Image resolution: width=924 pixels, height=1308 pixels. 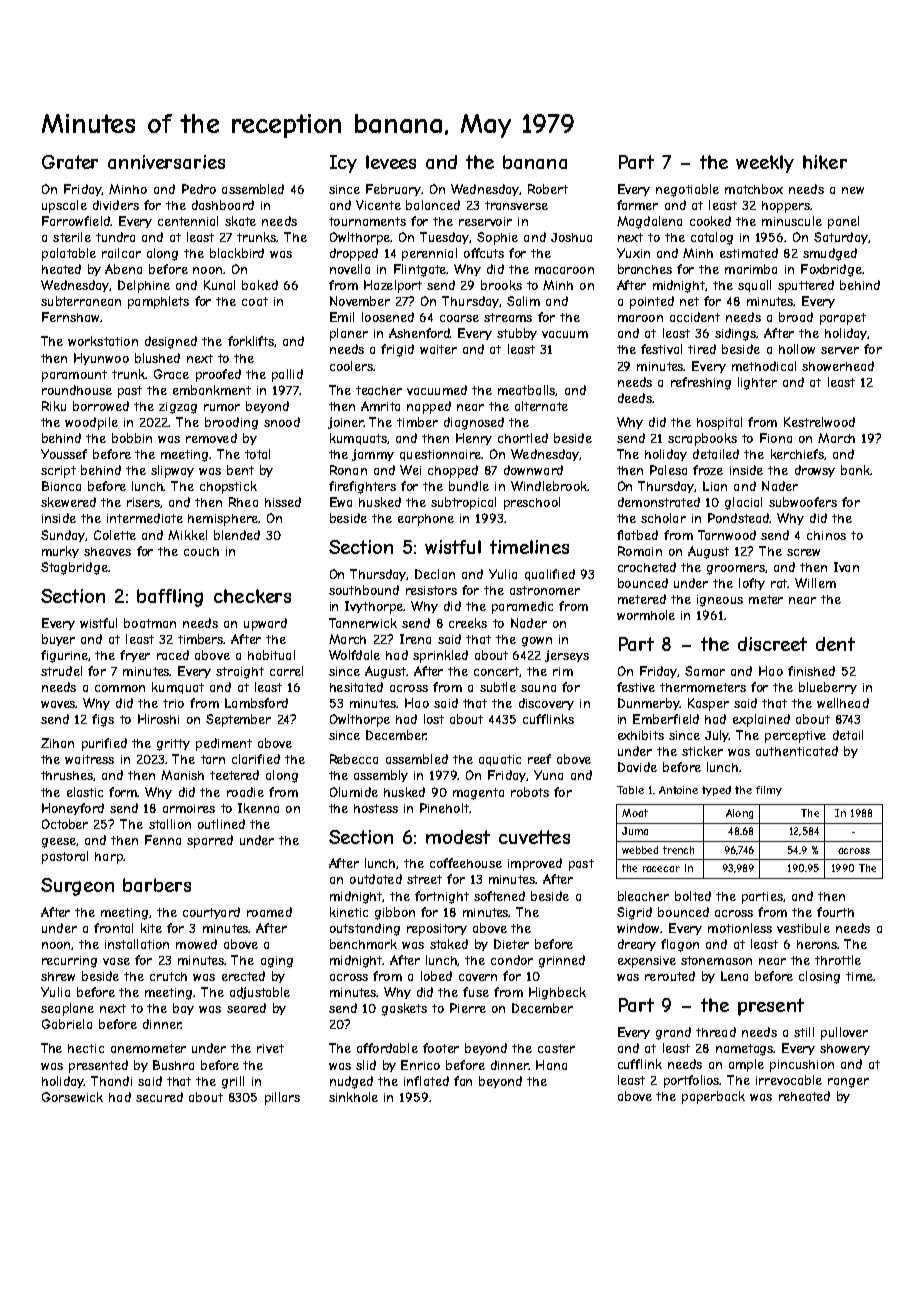 What do you see at coordinates (158, 719) in the screenshot?
I see `Hiroshi` at bounding box center [158, 719].
